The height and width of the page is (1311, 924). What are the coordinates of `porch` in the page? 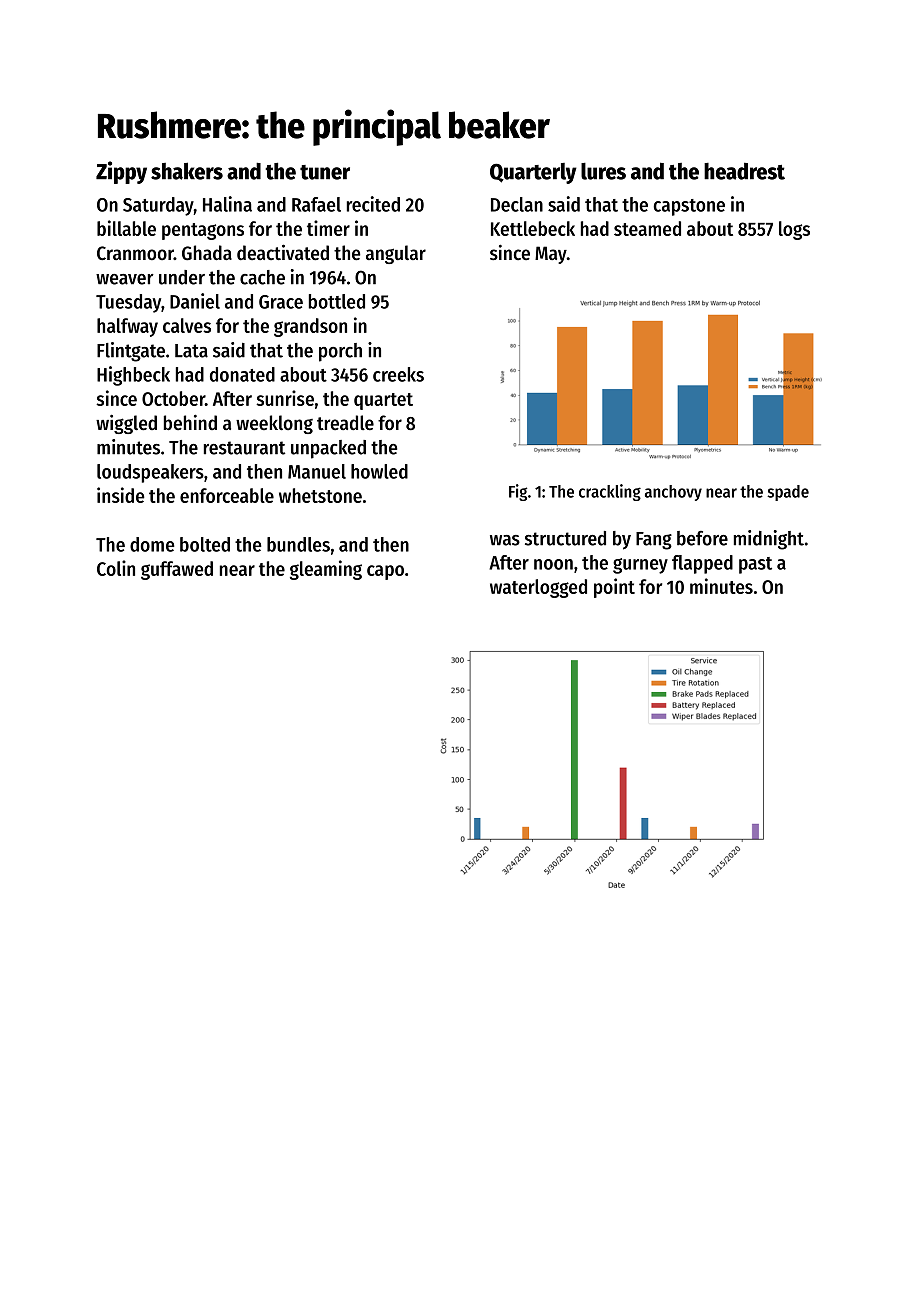 It's located at (340, 352).
